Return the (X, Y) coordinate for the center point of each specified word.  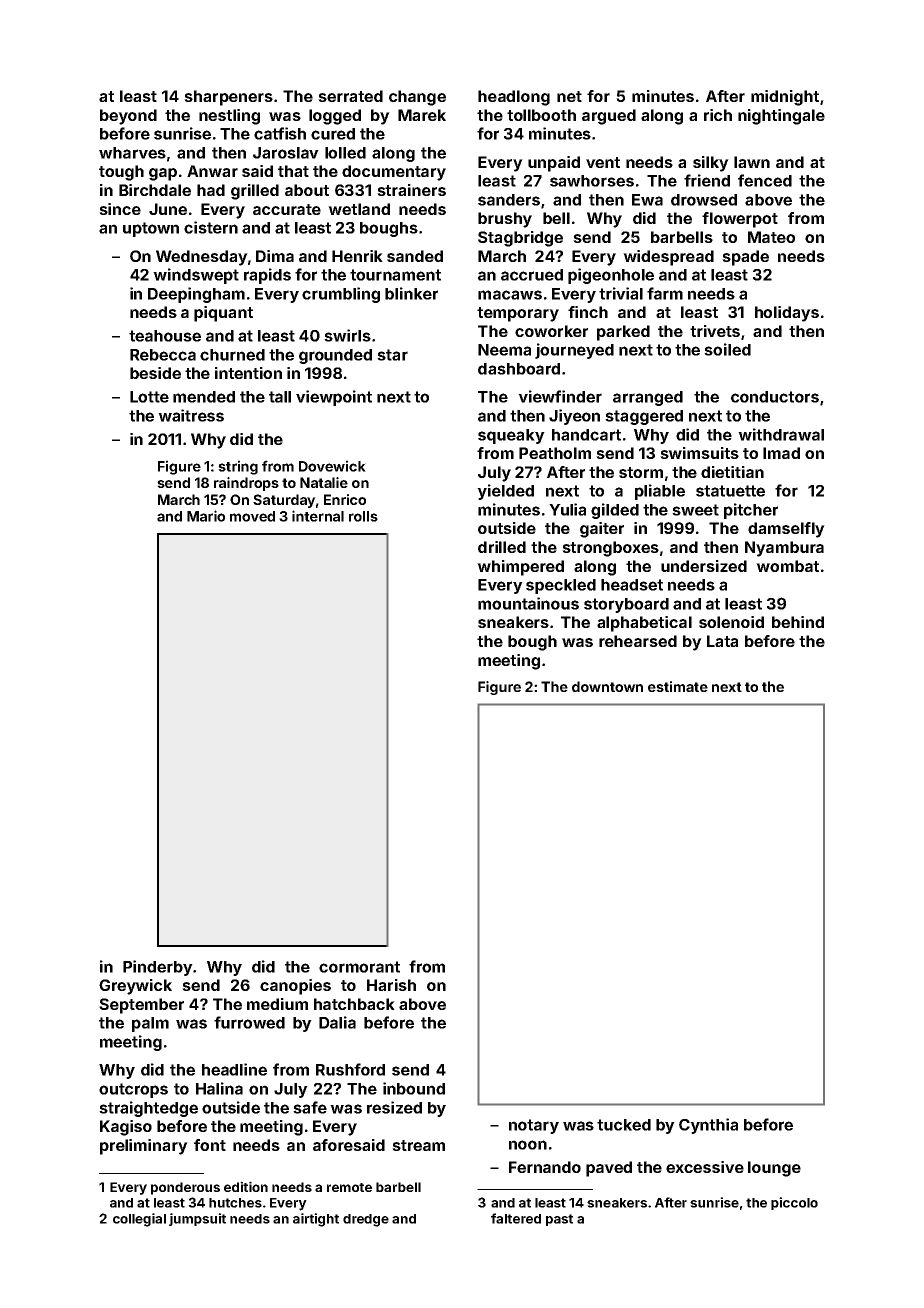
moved (252, 516)
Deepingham (196, 295)
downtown (607, 686)
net (569, 96)
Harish (391, 985)
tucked (624, 1125)
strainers (411, 190)
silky (711, 164)
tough (121, 173)
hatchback (354, 1004)
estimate (678, 686)
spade (745, 258)
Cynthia (708, 1126)
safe (310, 1107)
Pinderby (158, 968)
